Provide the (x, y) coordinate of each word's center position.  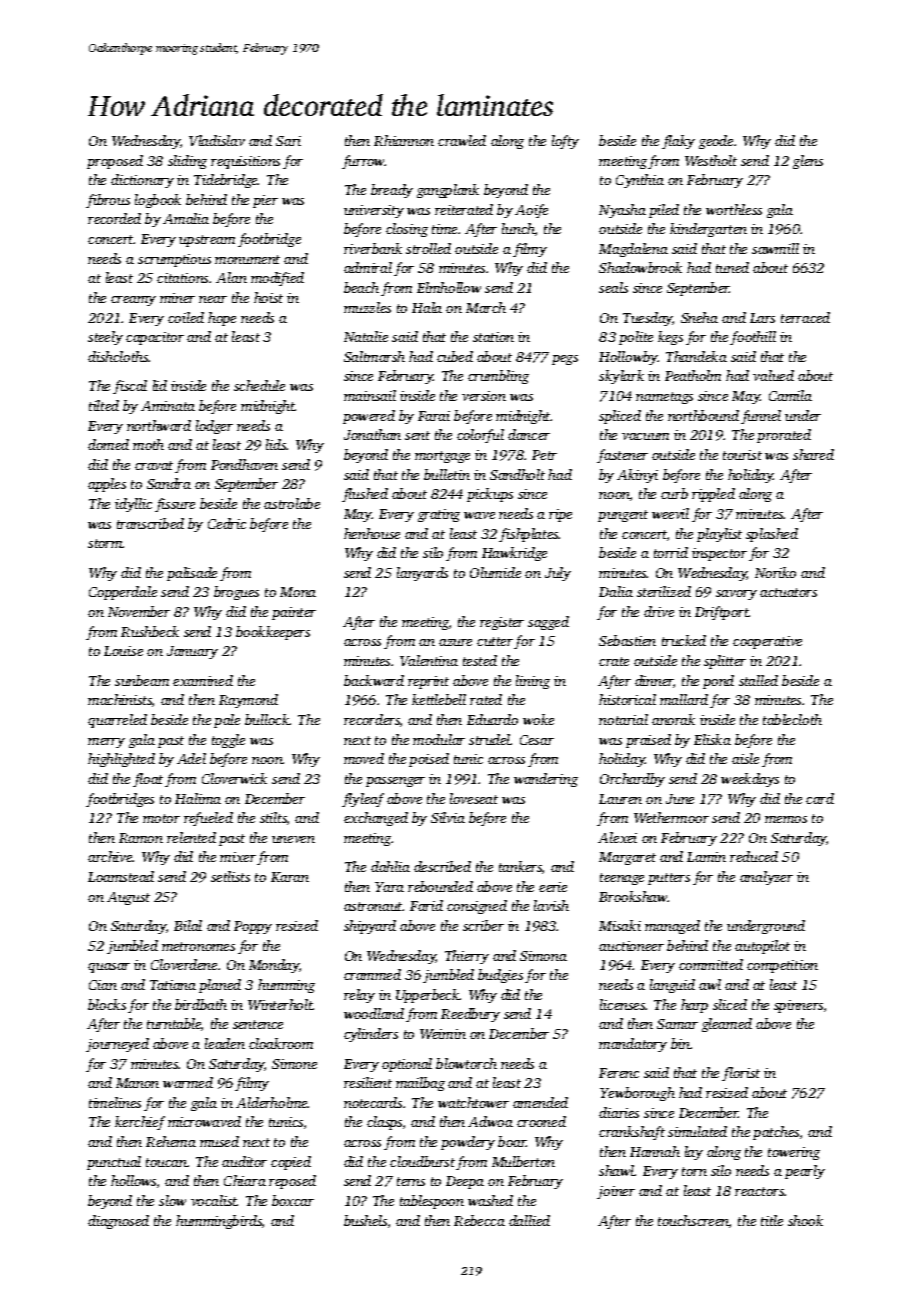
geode (716, 142)
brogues (236, 593)
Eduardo (492, 719)
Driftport (722, 613)
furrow (363, 162)
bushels (365, 1220)
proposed (115, 162)
